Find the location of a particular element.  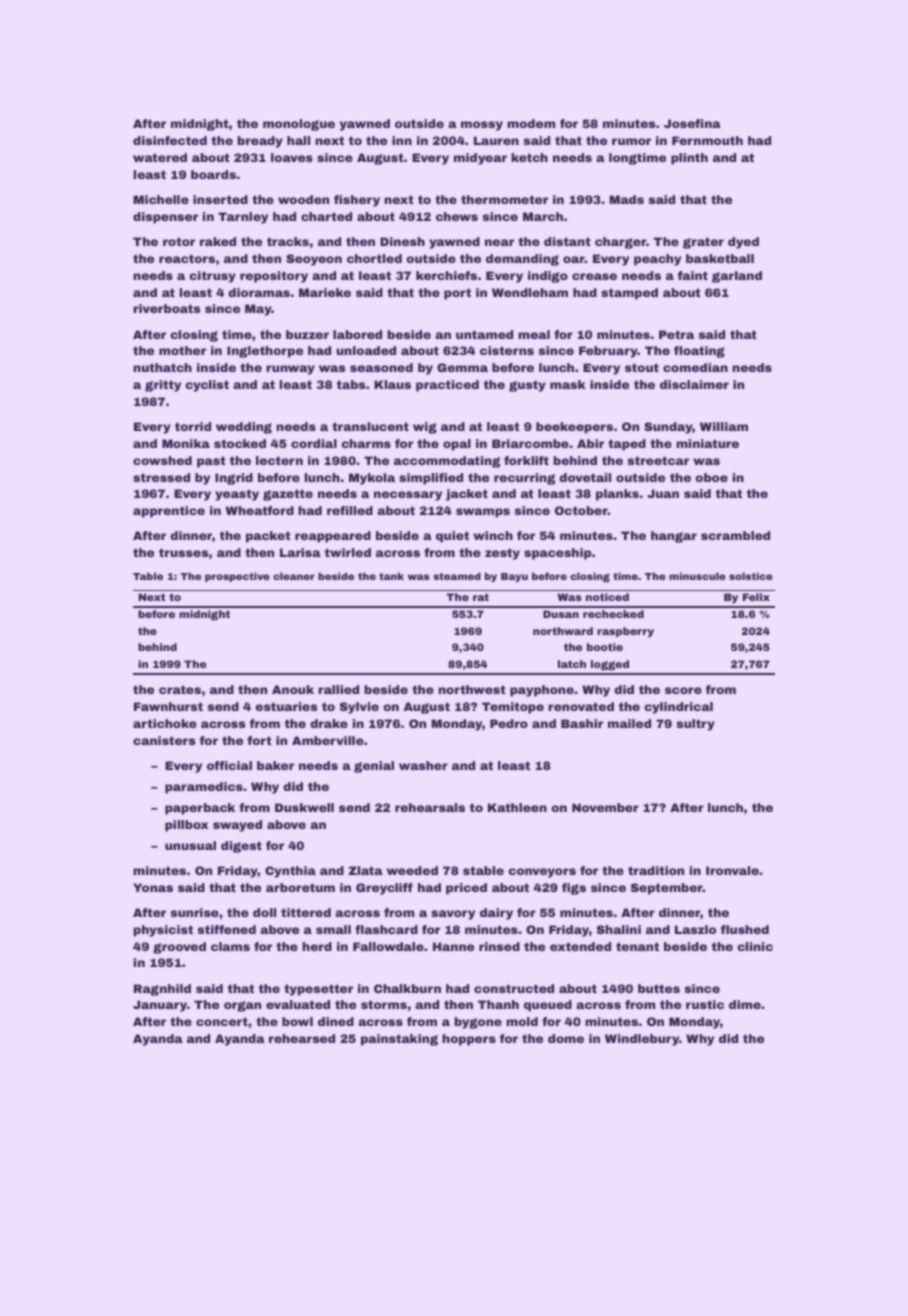

paperback is located at coordinates (200, 809).
